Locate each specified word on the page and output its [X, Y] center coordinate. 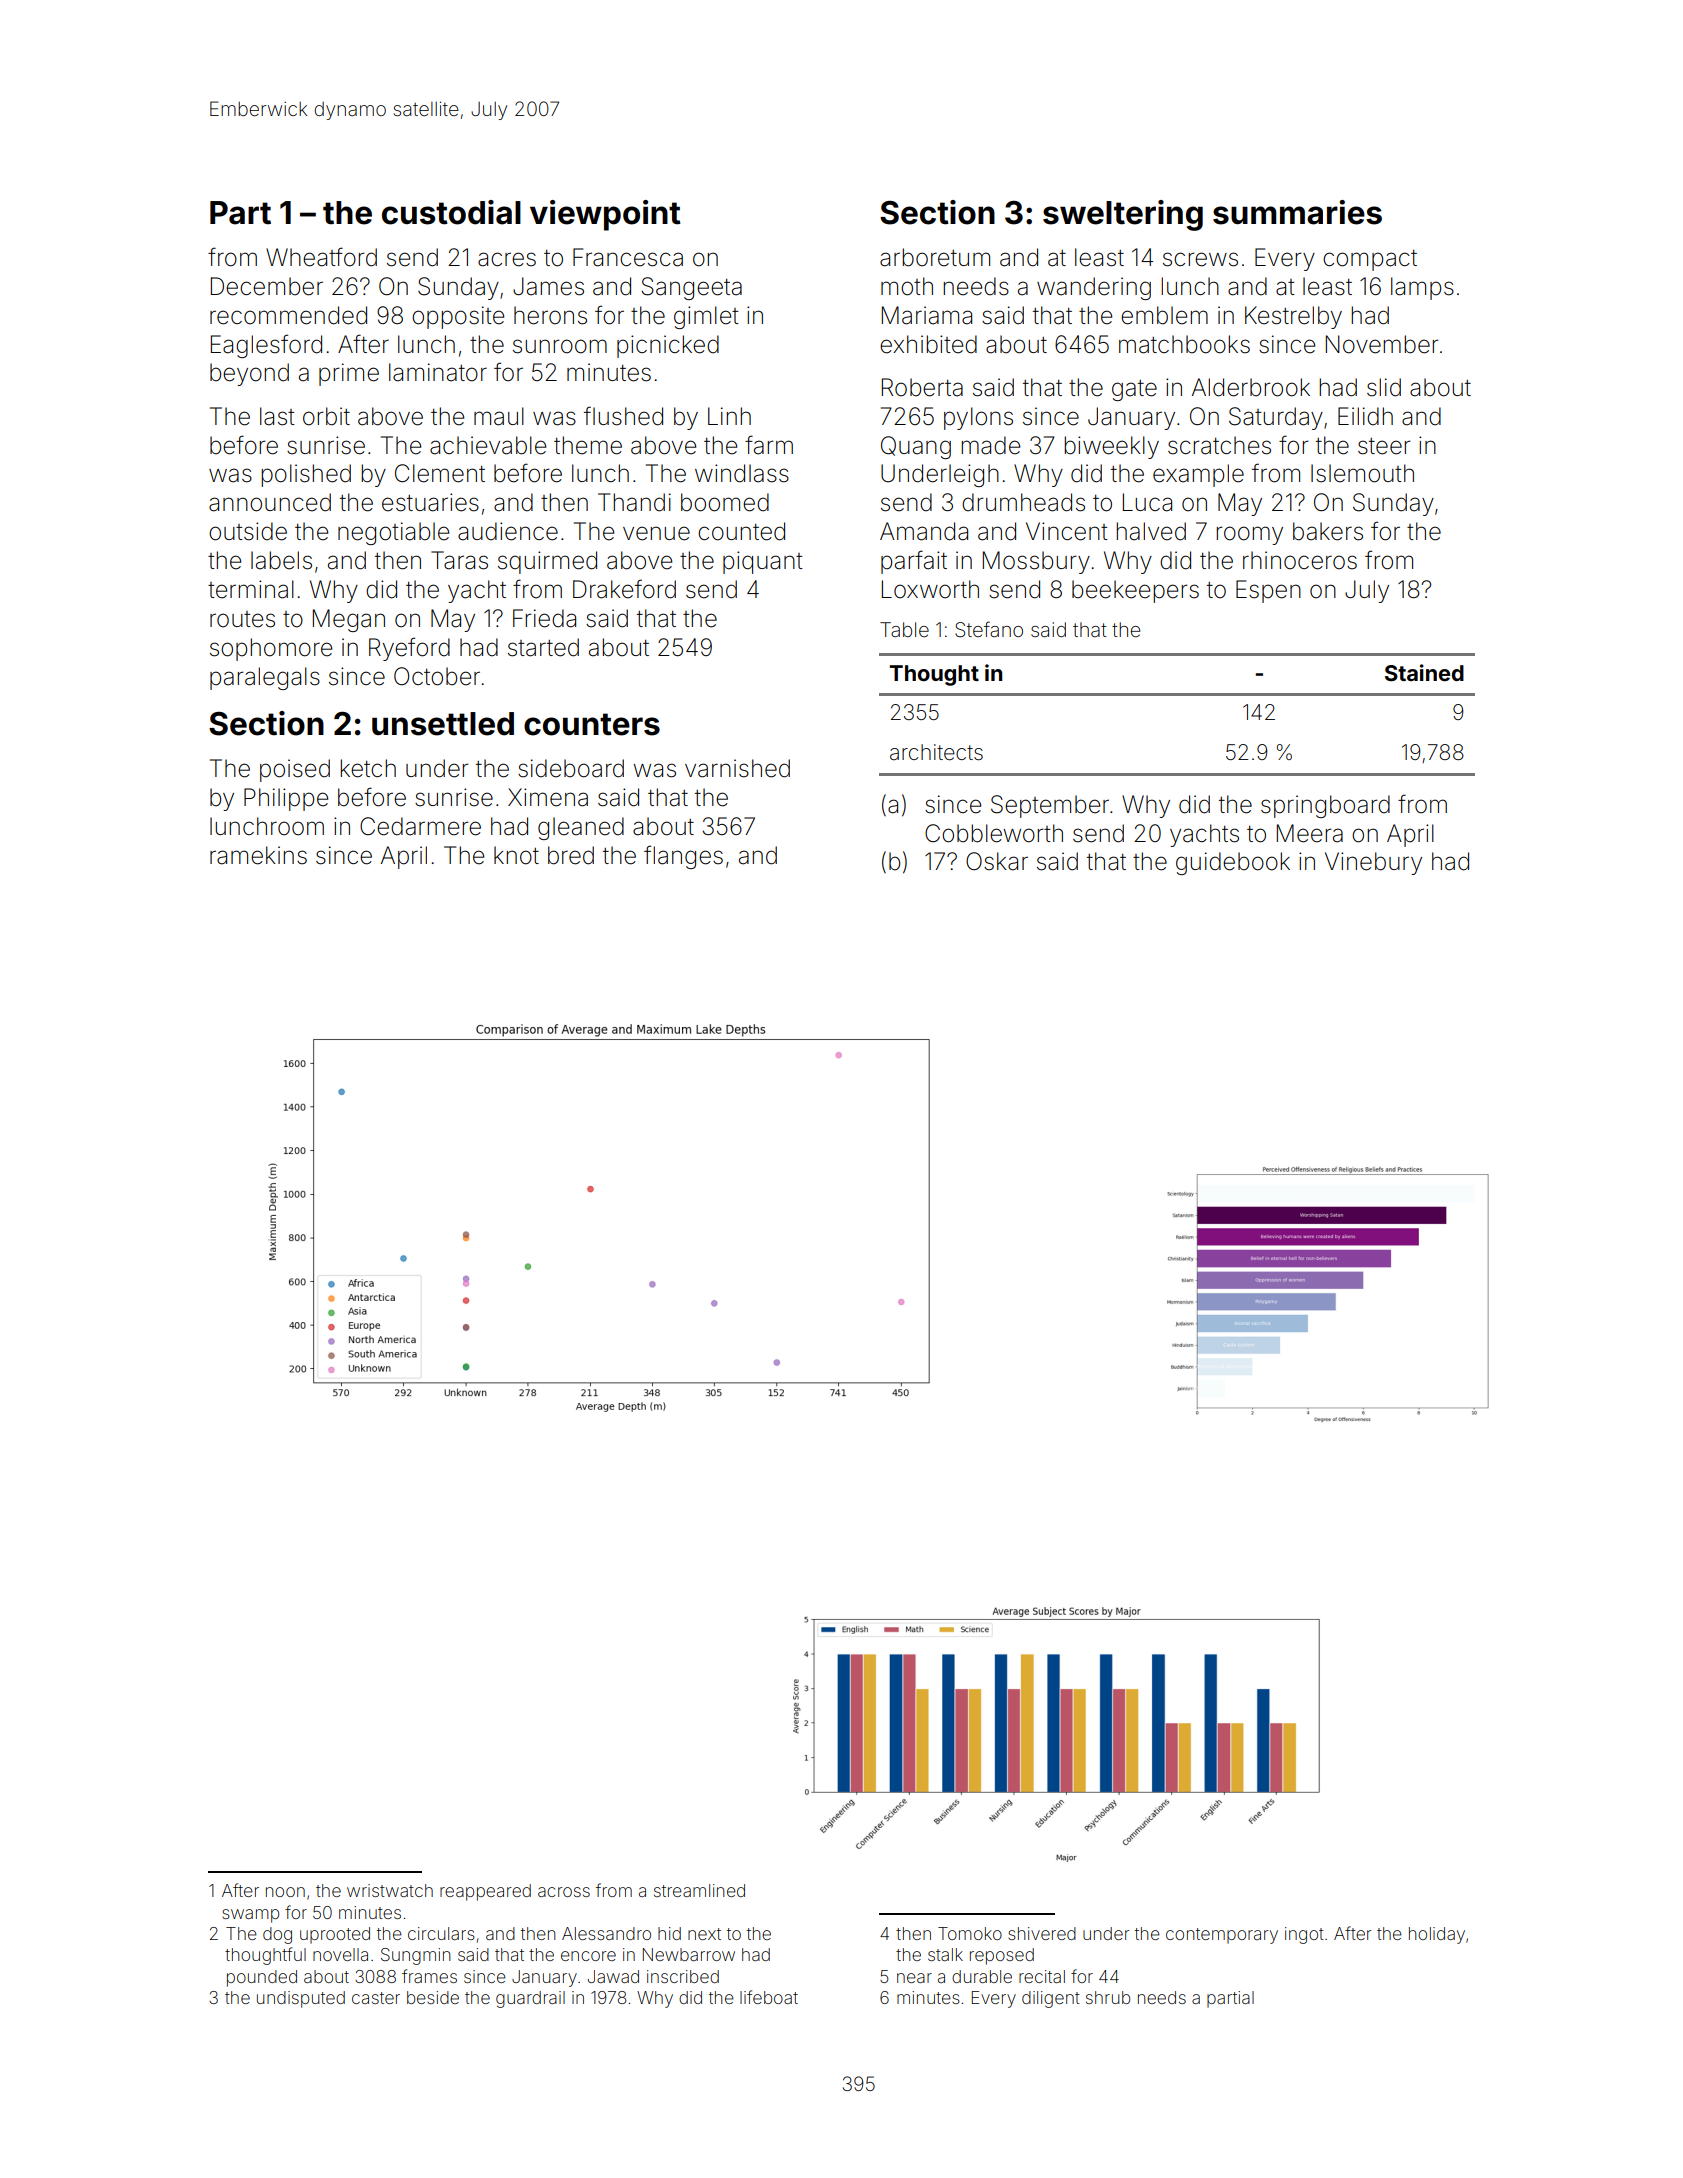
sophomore [271, 649]
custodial [451, 212]
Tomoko [970, 1933]
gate [1134, 390]
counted [741, 531]
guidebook [1233, 863]
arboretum [935, 257]
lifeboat [769, 1997]
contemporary [1222, 1936]
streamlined [699, 1890]
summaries [1297, 212]
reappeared [485, 1892]
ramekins [258, 855]
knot [516, 855]
